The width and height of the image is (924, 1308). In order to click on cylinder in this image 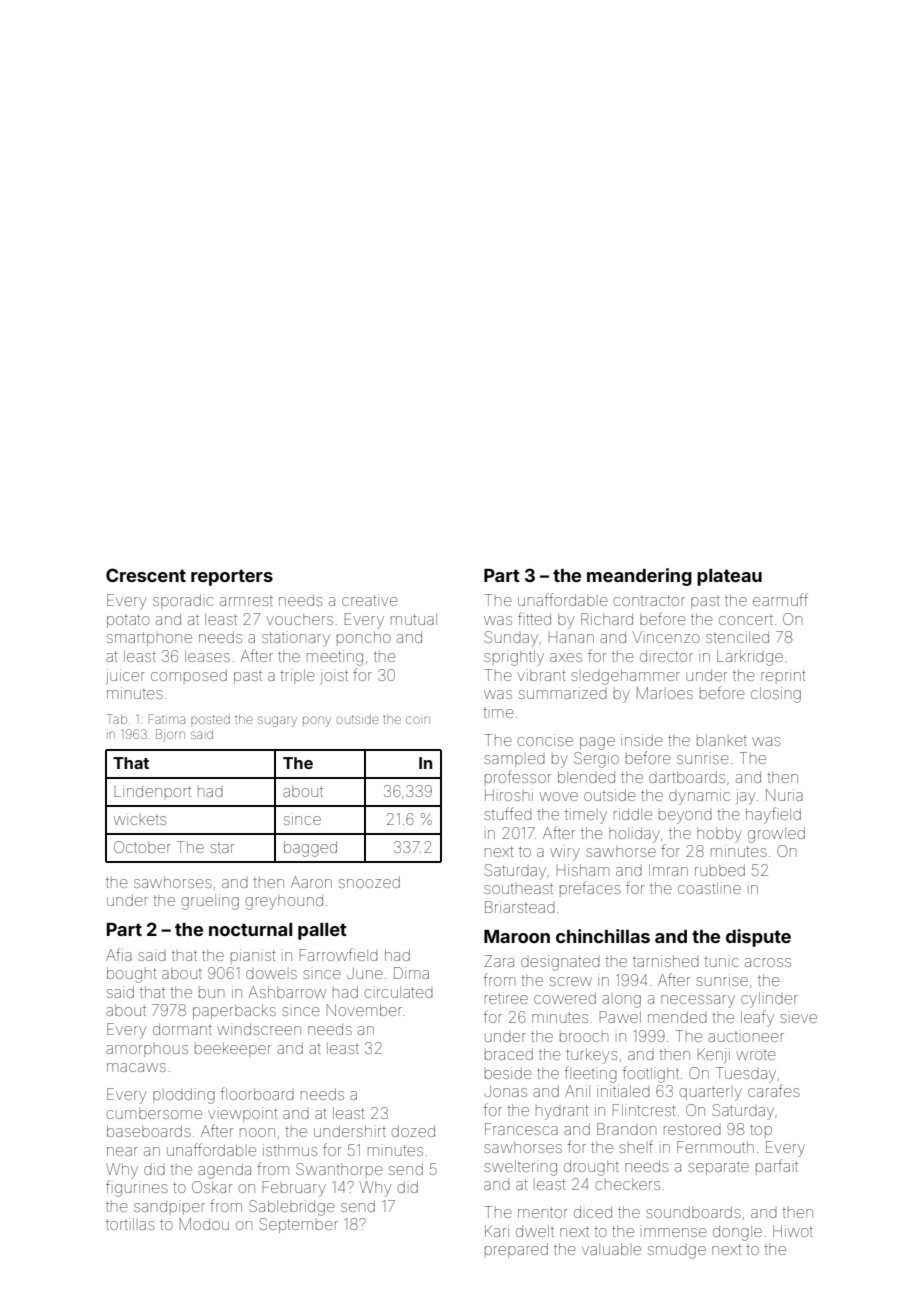, I will do `click(769, 1000)`.
